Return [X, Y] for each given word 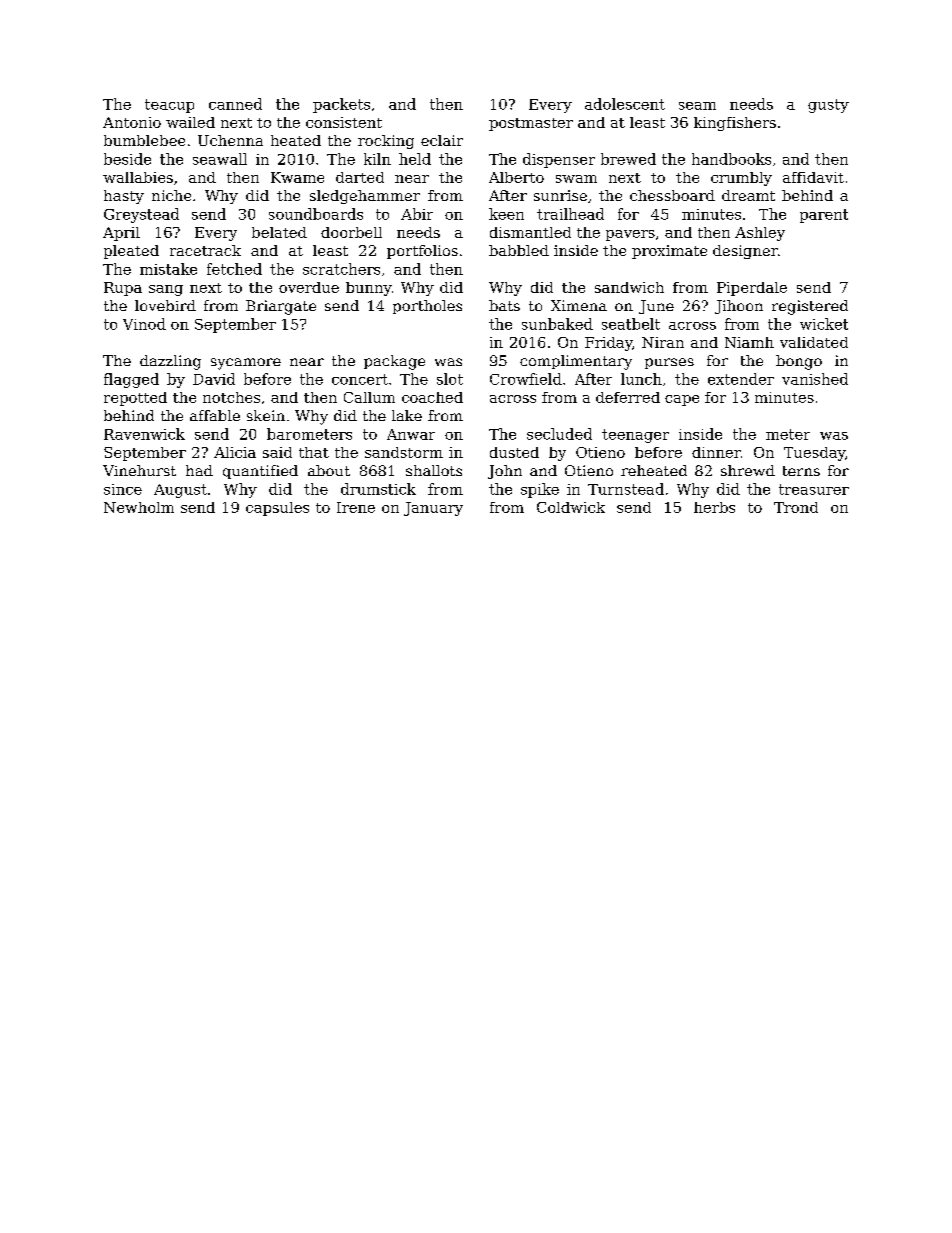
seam [697, 106]
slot [450, 379]
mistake [168, 269]
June [656, 307]
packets [341, 105]
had [199, 470]
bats [504, 305]
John [505, 472]
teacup [169, 106]
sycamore [246, 364]
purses [669, 363]
